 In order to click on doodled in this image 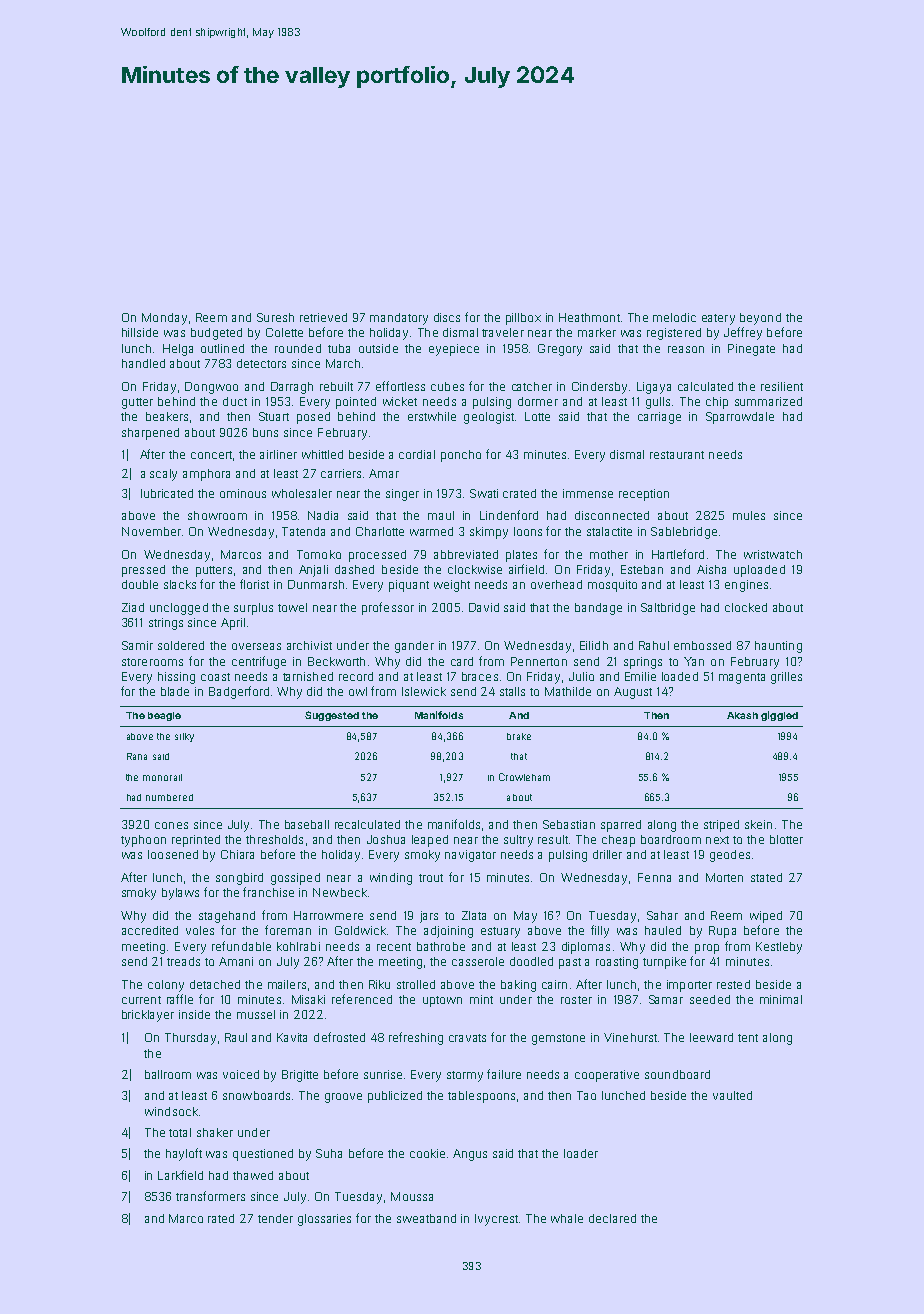, I will do `click(531, 961)`.
